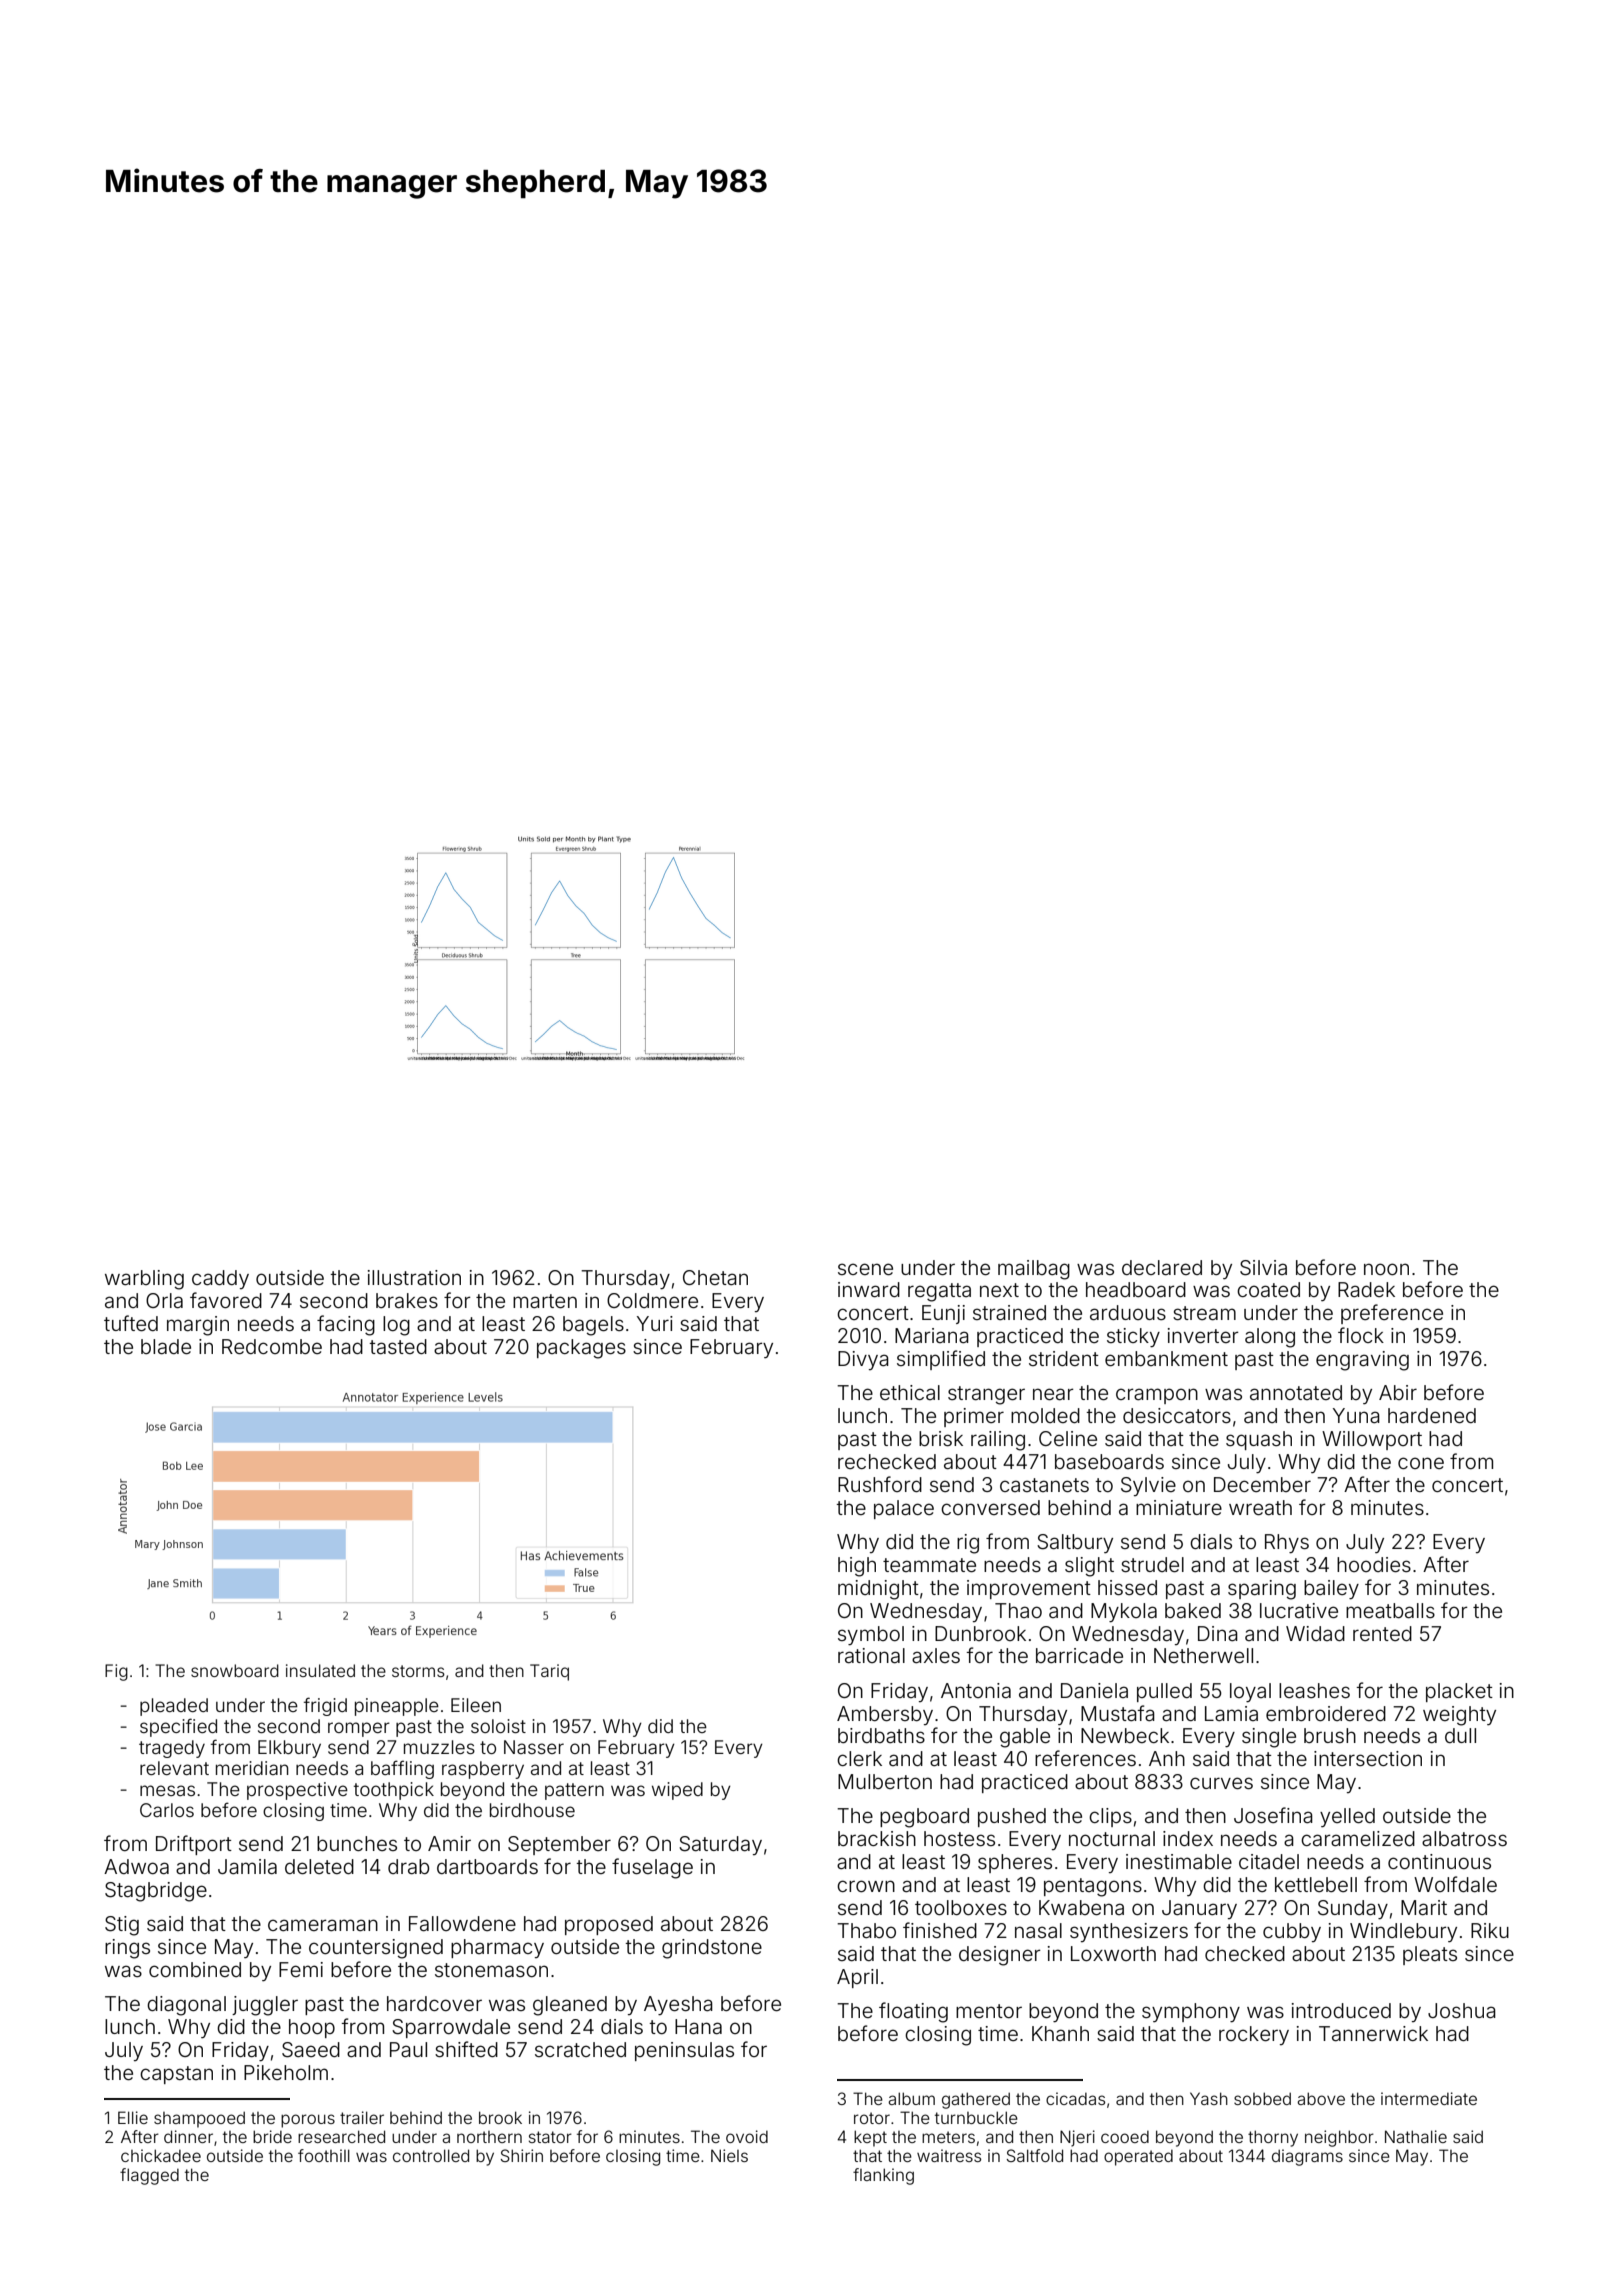 The image size is (1620, 2292). What do you see at coordinates (1307, 2157) in the screenshot?
I see `diagrams` at bounding box center [1307, 2157].
